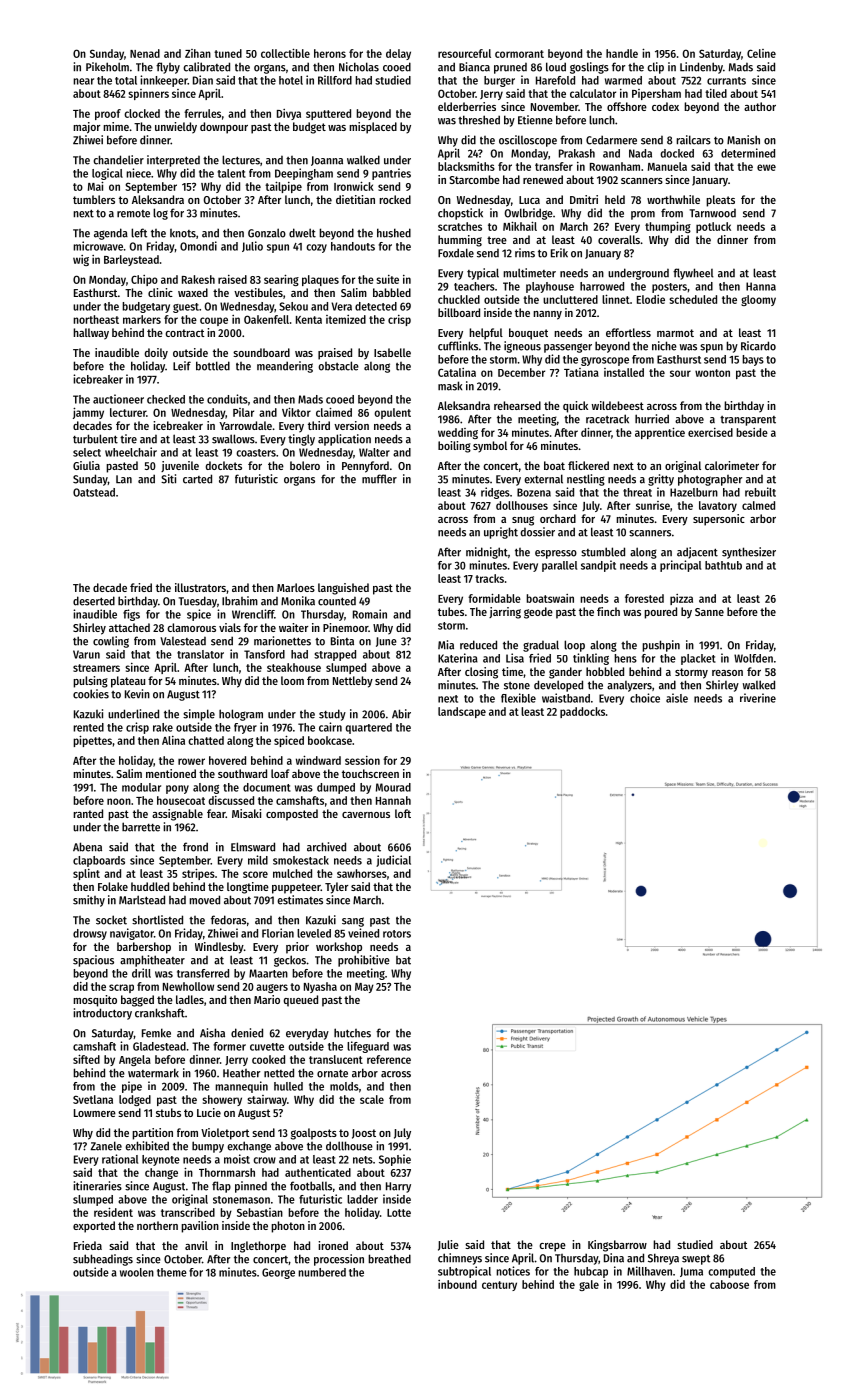 Image resolution: width=849 pixels, height=1400 pixels. I want to click on gritty, so click(661, 480).
